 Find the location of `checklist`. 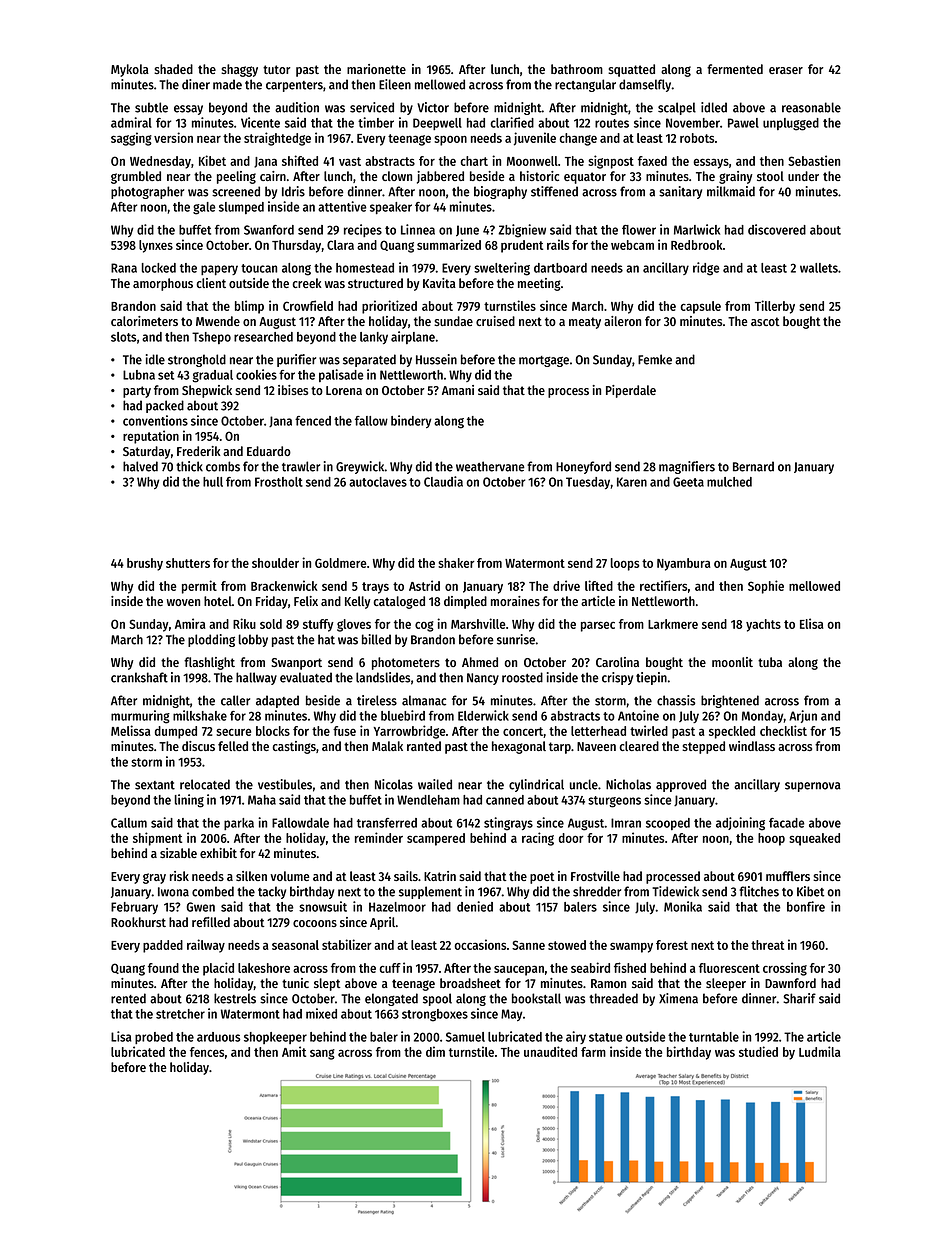

checklist is located at coordinates (783, 730).
